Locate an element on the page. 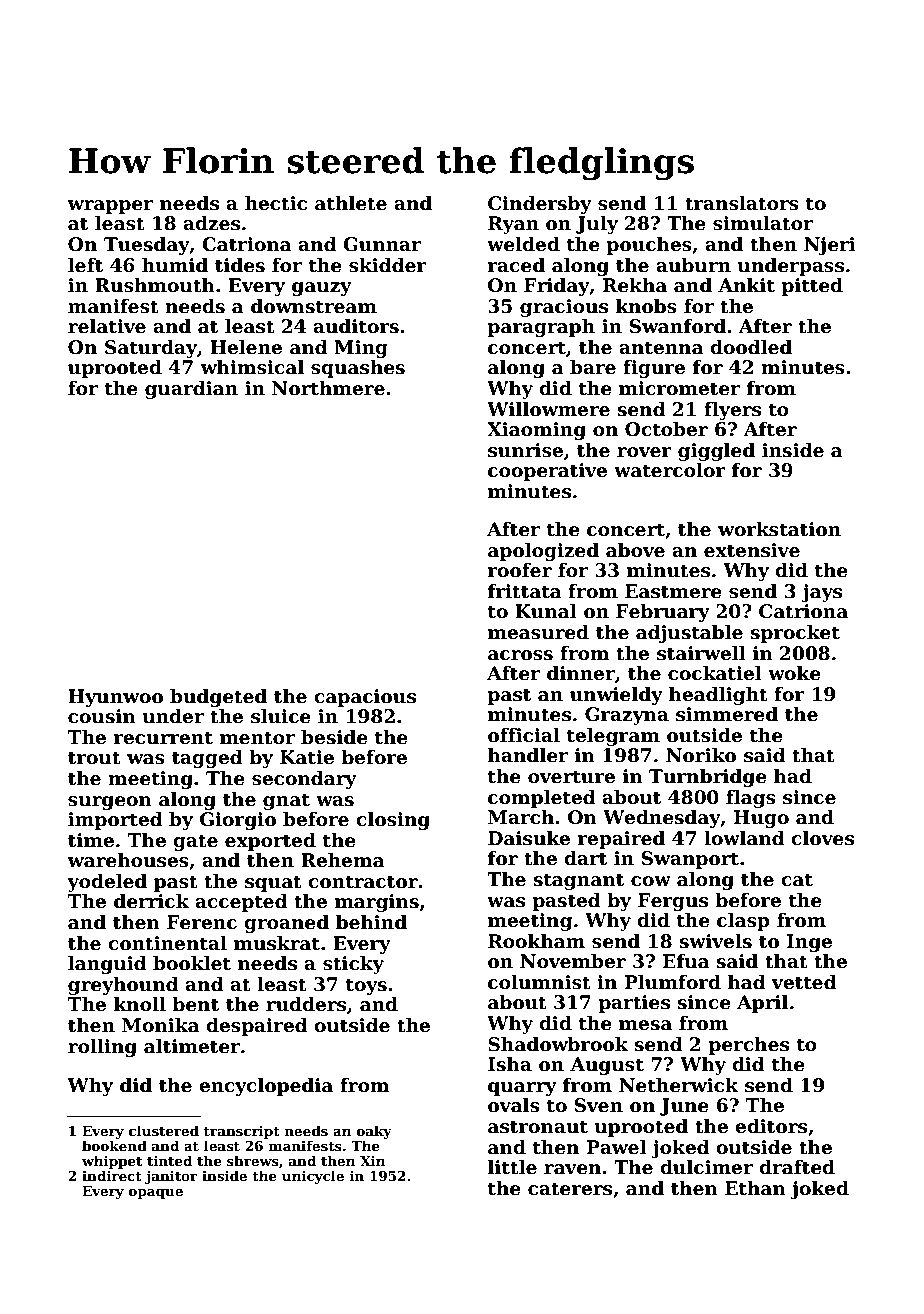 This page has height=1314, width=924. clustered is located at coordinates (164, 1130).
